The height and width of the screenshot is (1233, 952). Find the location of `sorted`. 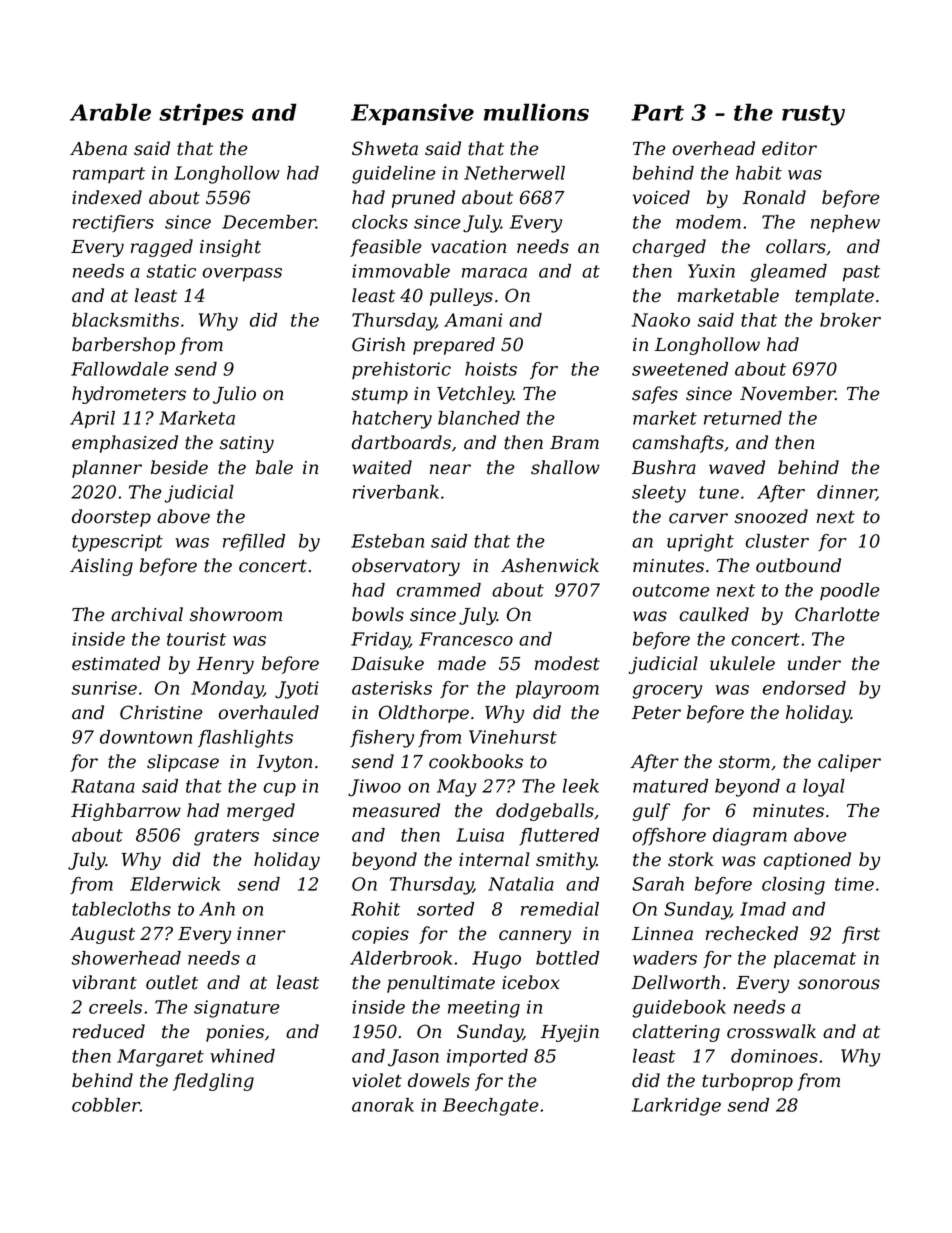

sorted is located at coordinates (445, 909).
